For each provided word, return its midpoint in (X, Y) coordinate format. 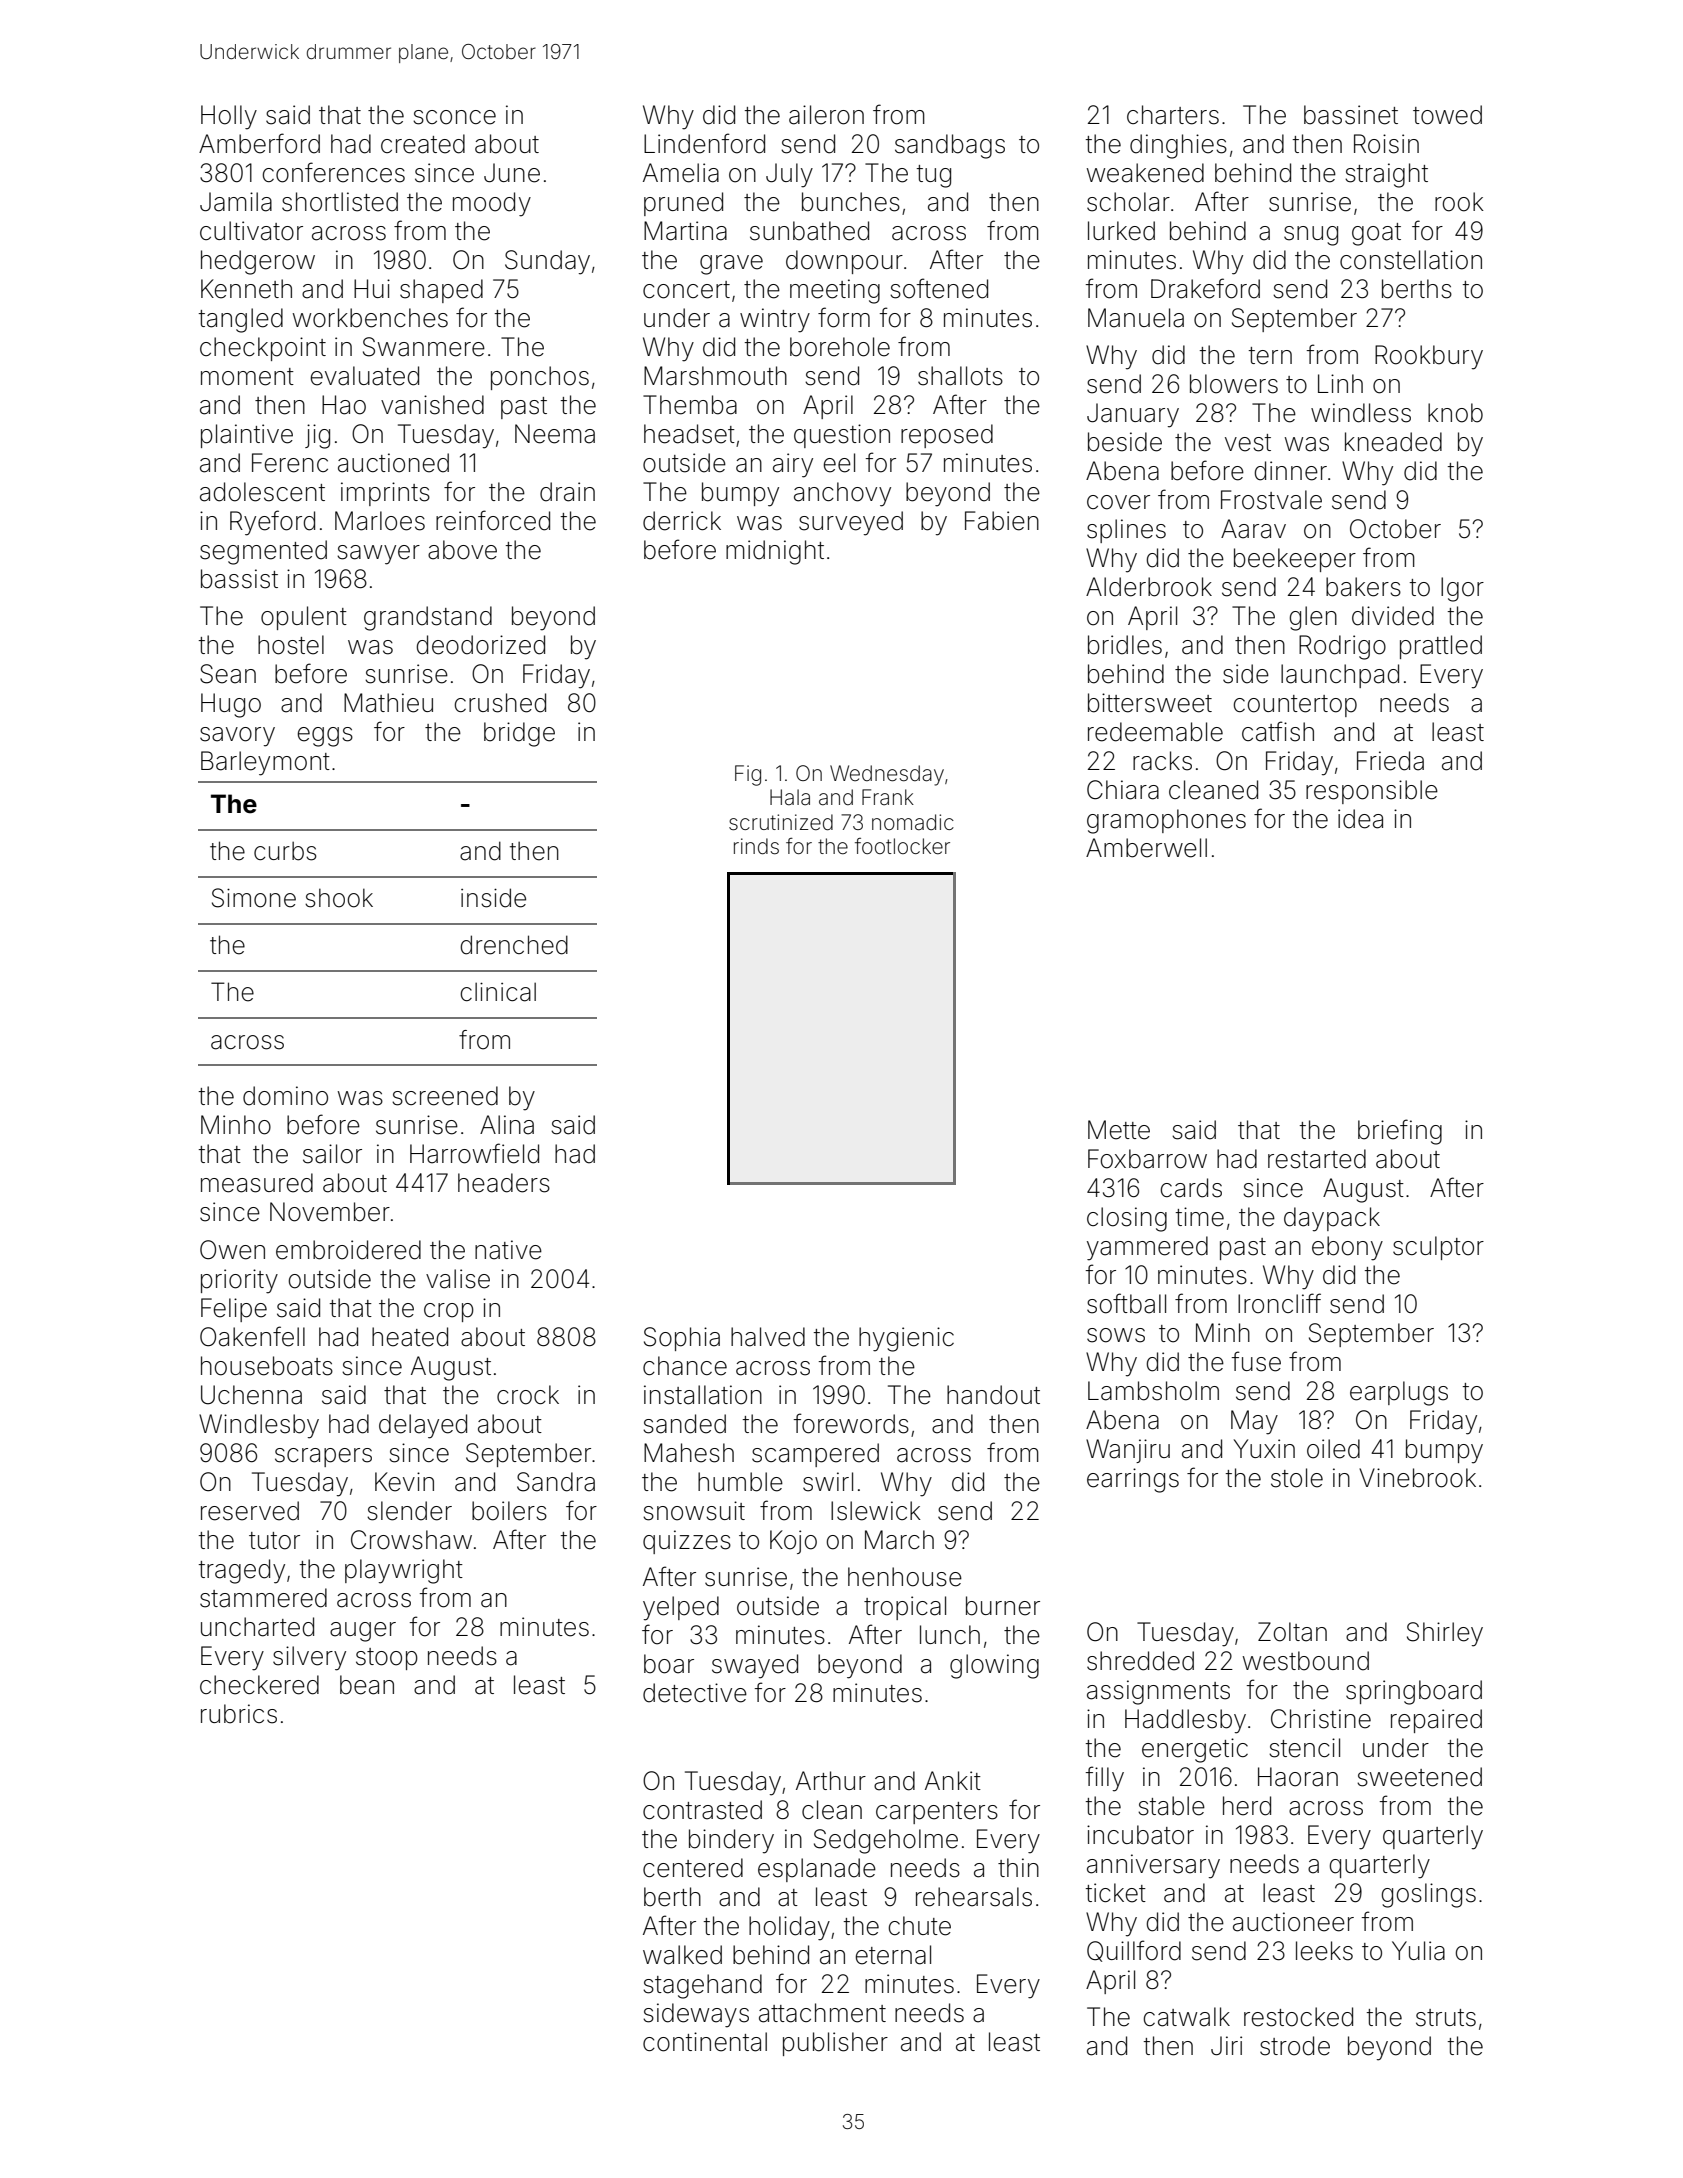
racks (1162, 761)
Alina (507, 1125)
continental (705, 2042)
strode (1295, 2046)
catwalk (1187, 2017)
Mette (1119, 1130)
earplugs (1399, 1393)
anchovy (842, 494)
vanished (432, 405)
